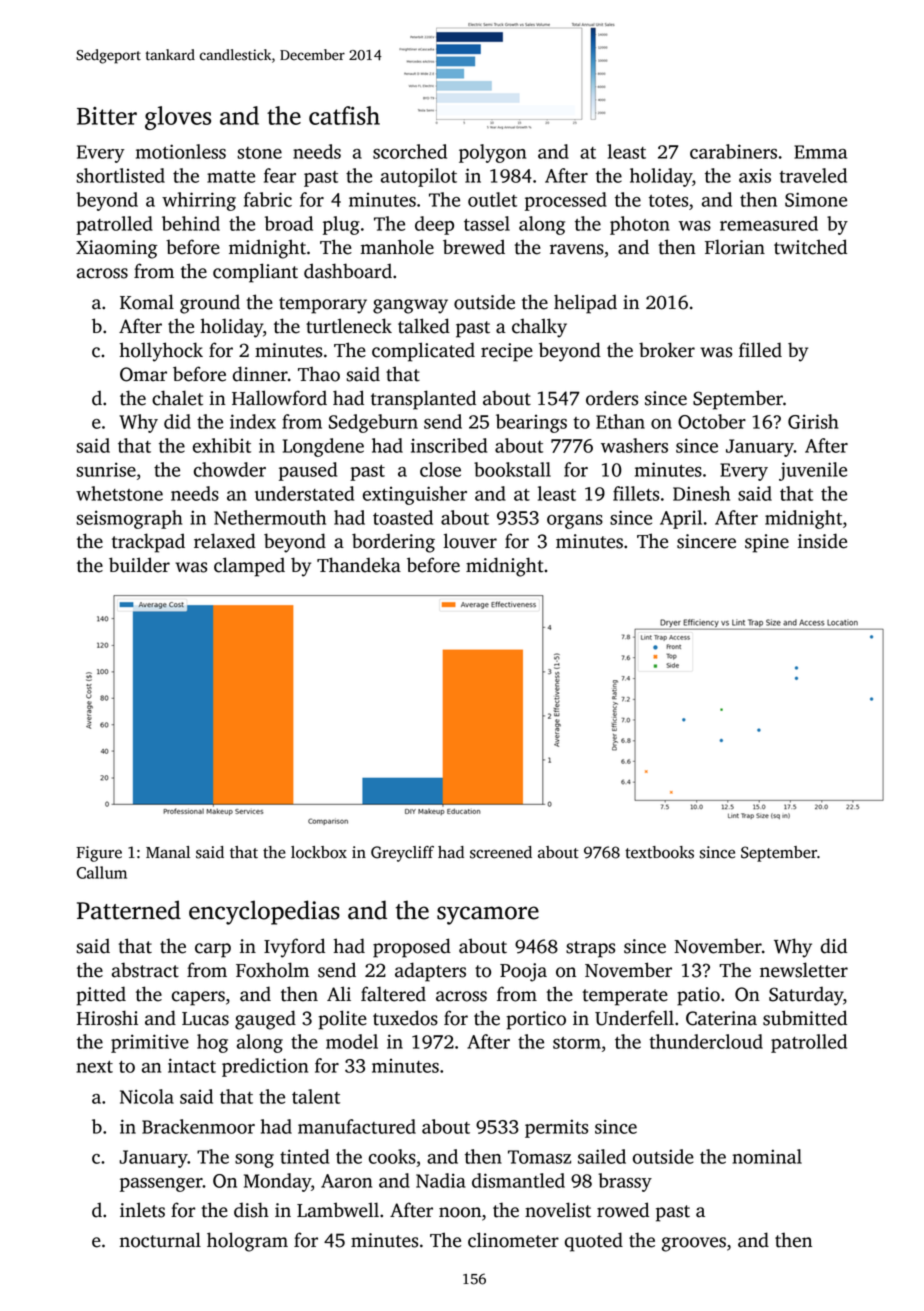 The height and width of the document is (1311, 924). What do you see at coordinates (492, 153) in the document?
I see `polygon` at bounding box center [492, 153].
